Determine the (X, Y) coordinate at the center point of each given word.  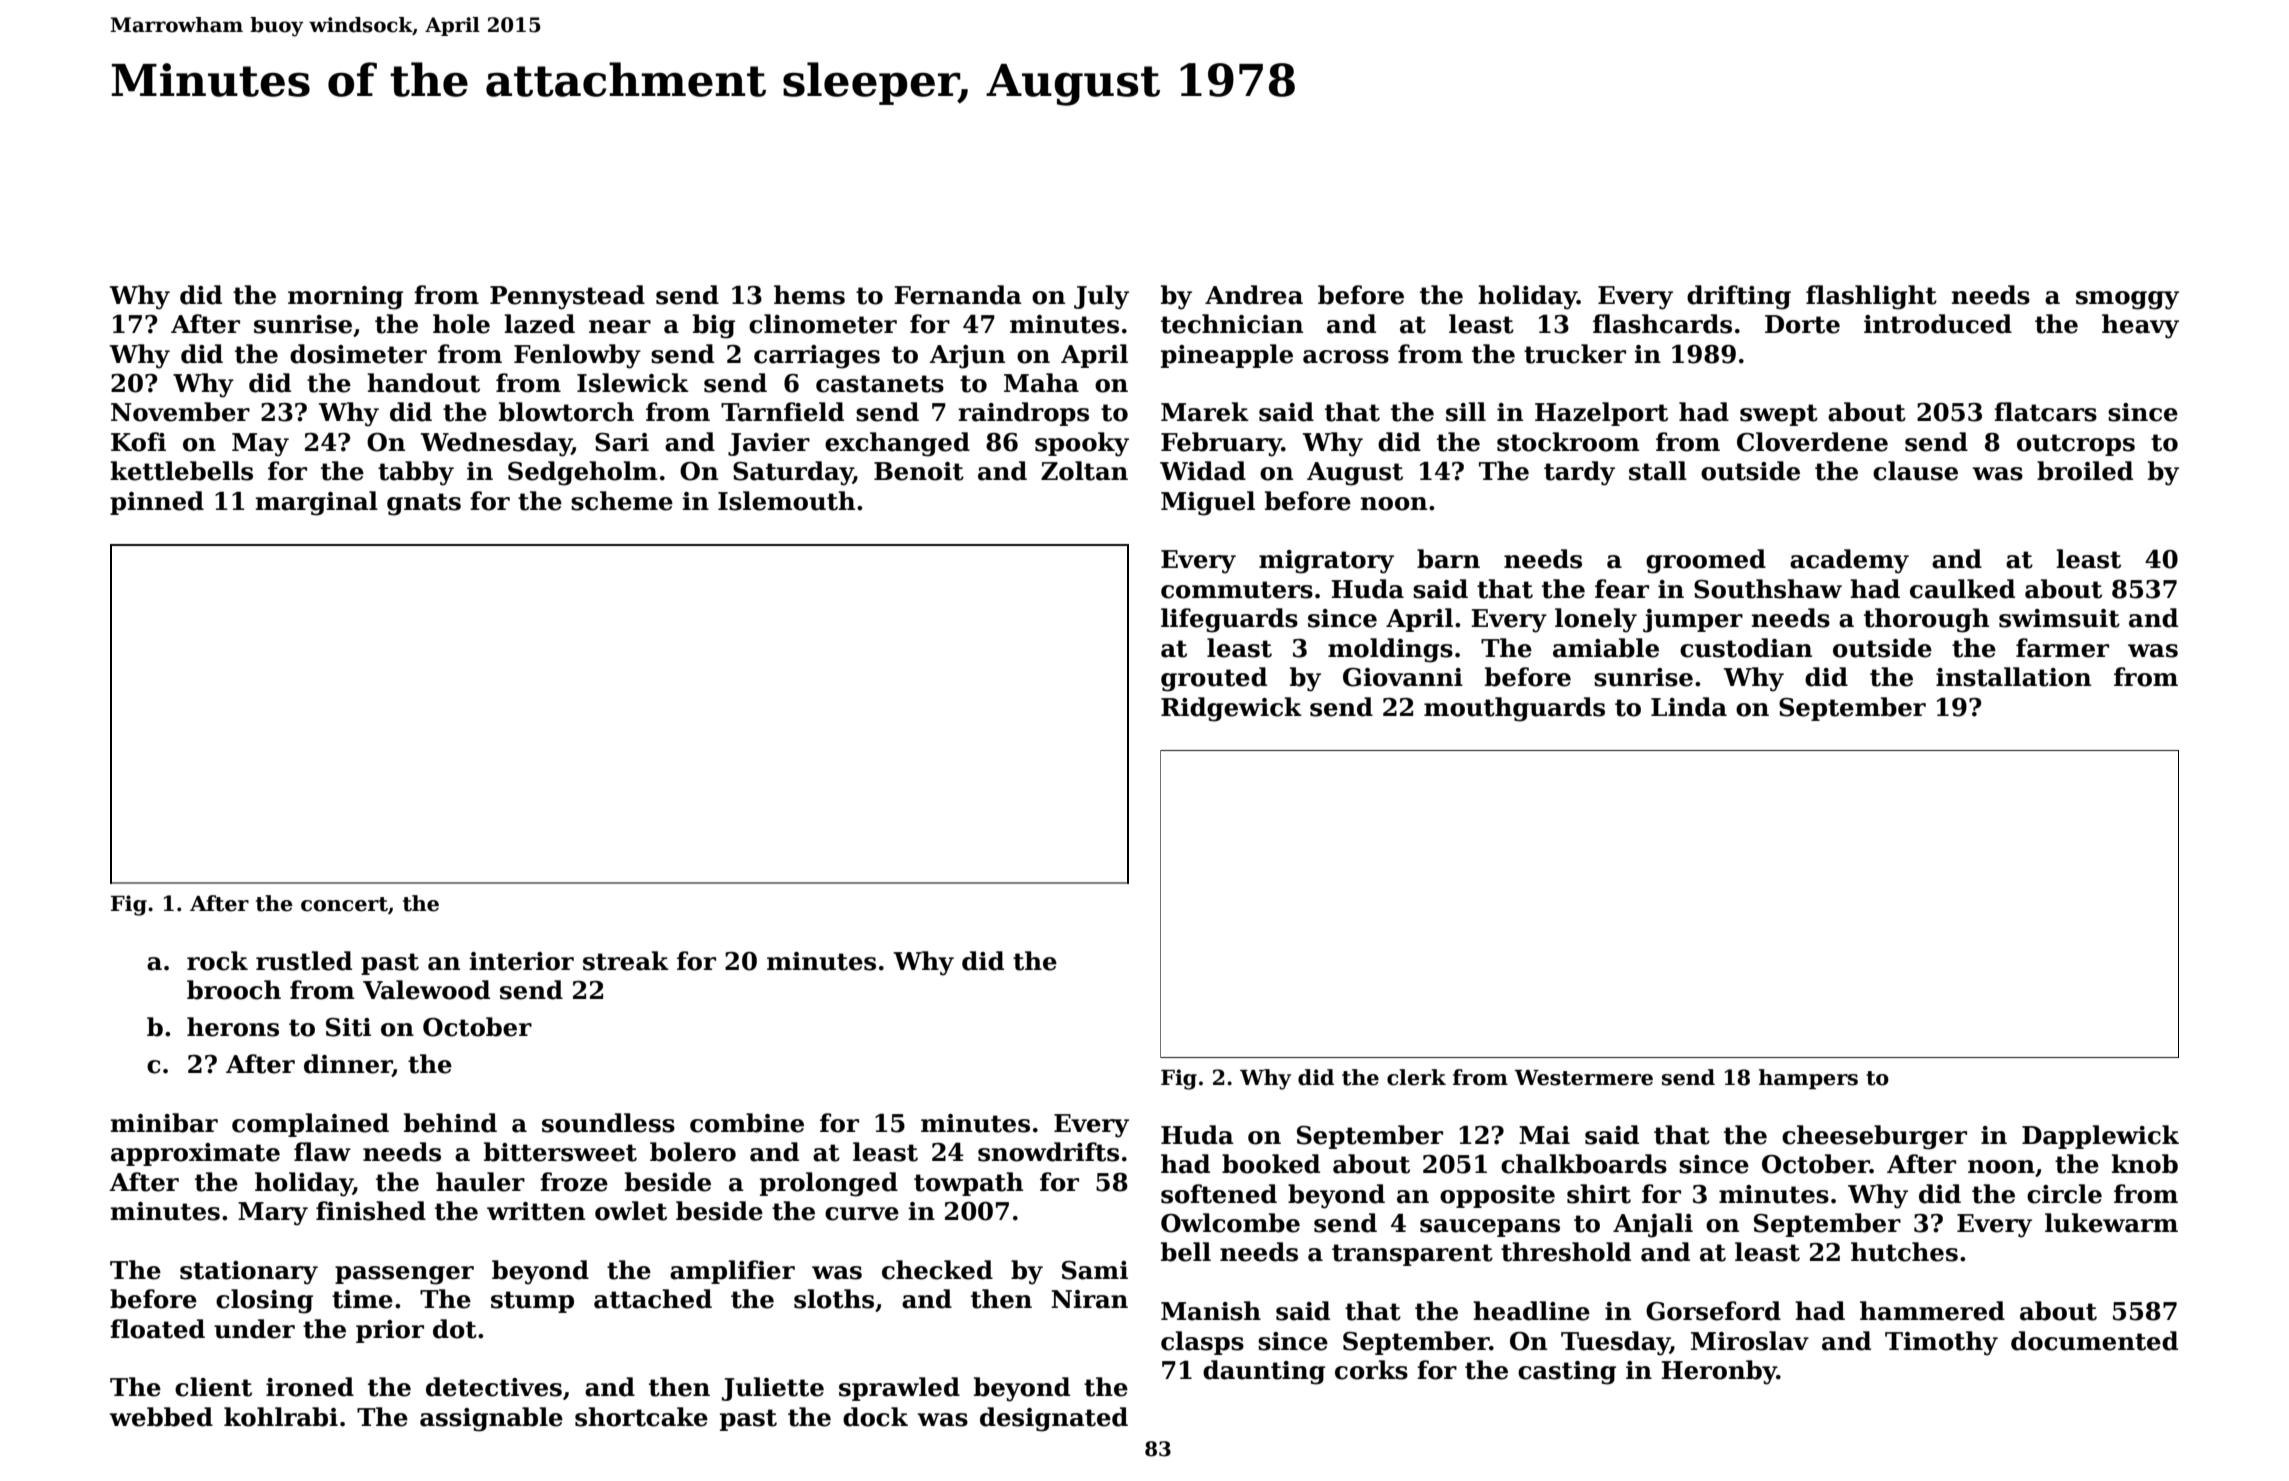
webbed (161, 1417)
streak (626, 961)
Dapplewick (2100, 1137)
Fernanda (958, 295)
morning (345, 298)
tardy (1579, 473)
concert (344, 904)
